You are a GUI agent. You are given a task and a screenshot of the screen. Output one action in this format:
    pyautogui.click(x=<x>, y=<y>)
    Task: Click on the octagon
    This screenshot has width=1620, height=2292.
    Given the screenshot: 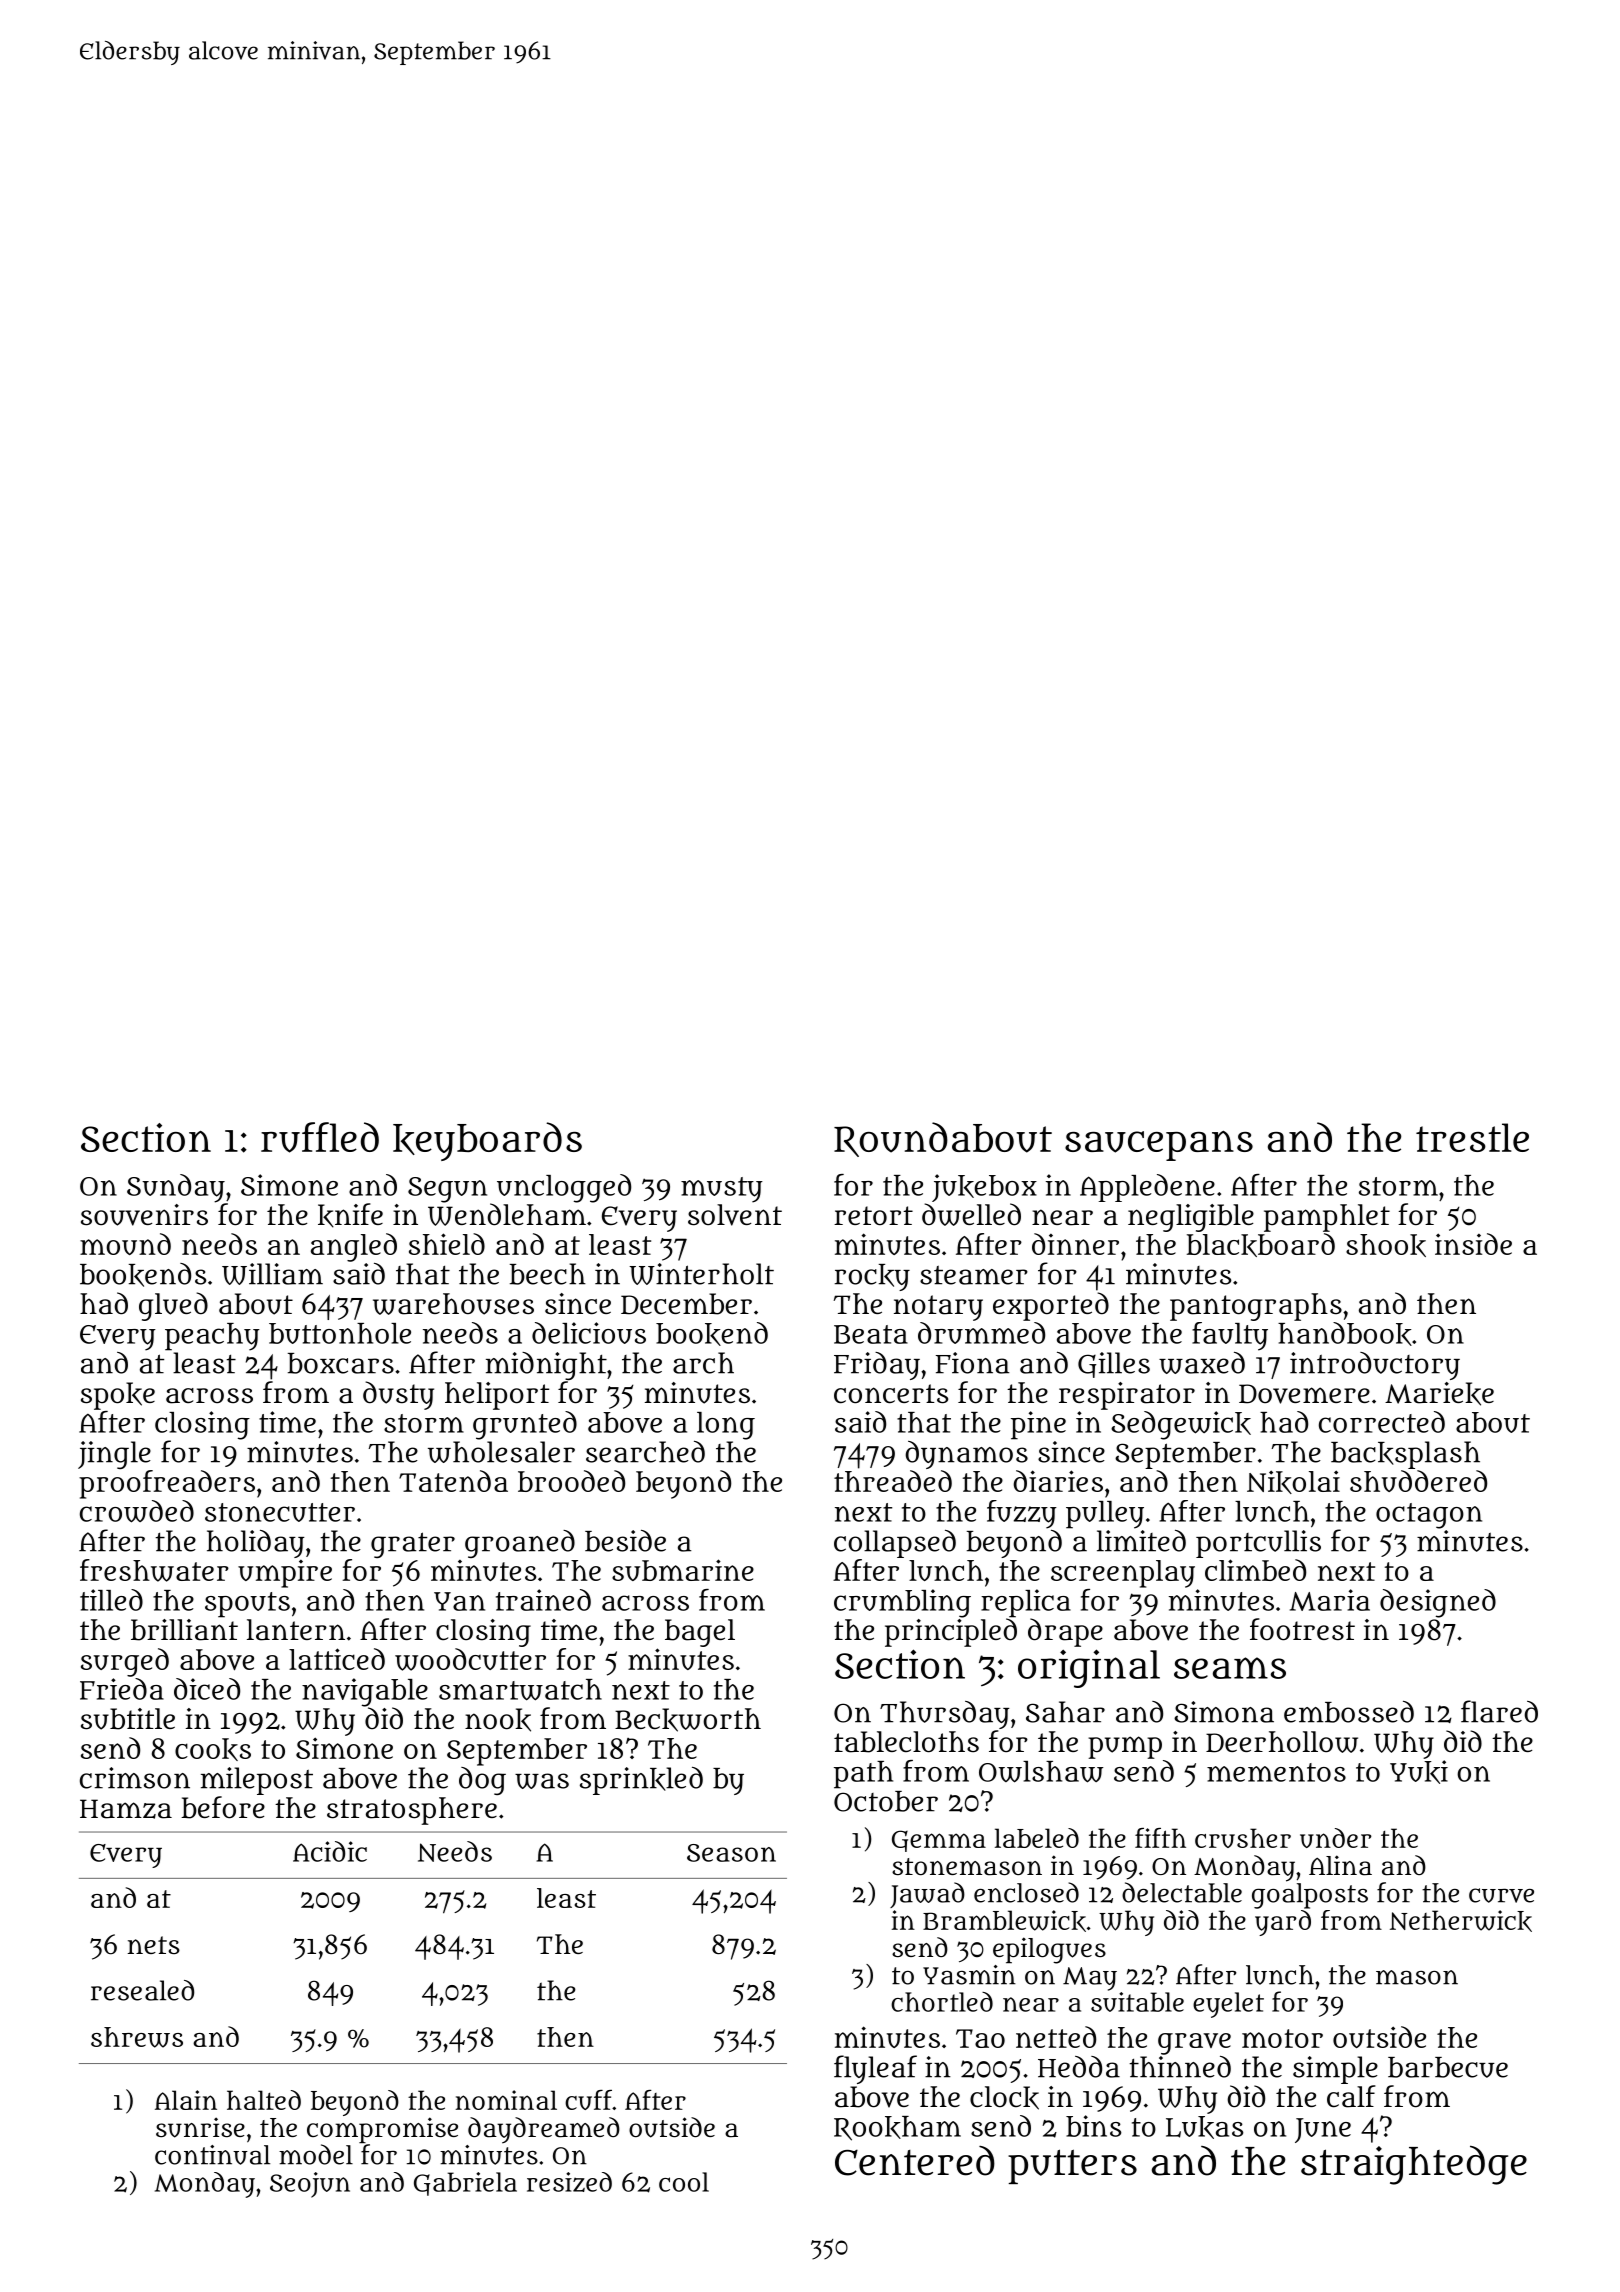 What is the action you would take?
    pyautogui.click(x=1429, y=1516)
